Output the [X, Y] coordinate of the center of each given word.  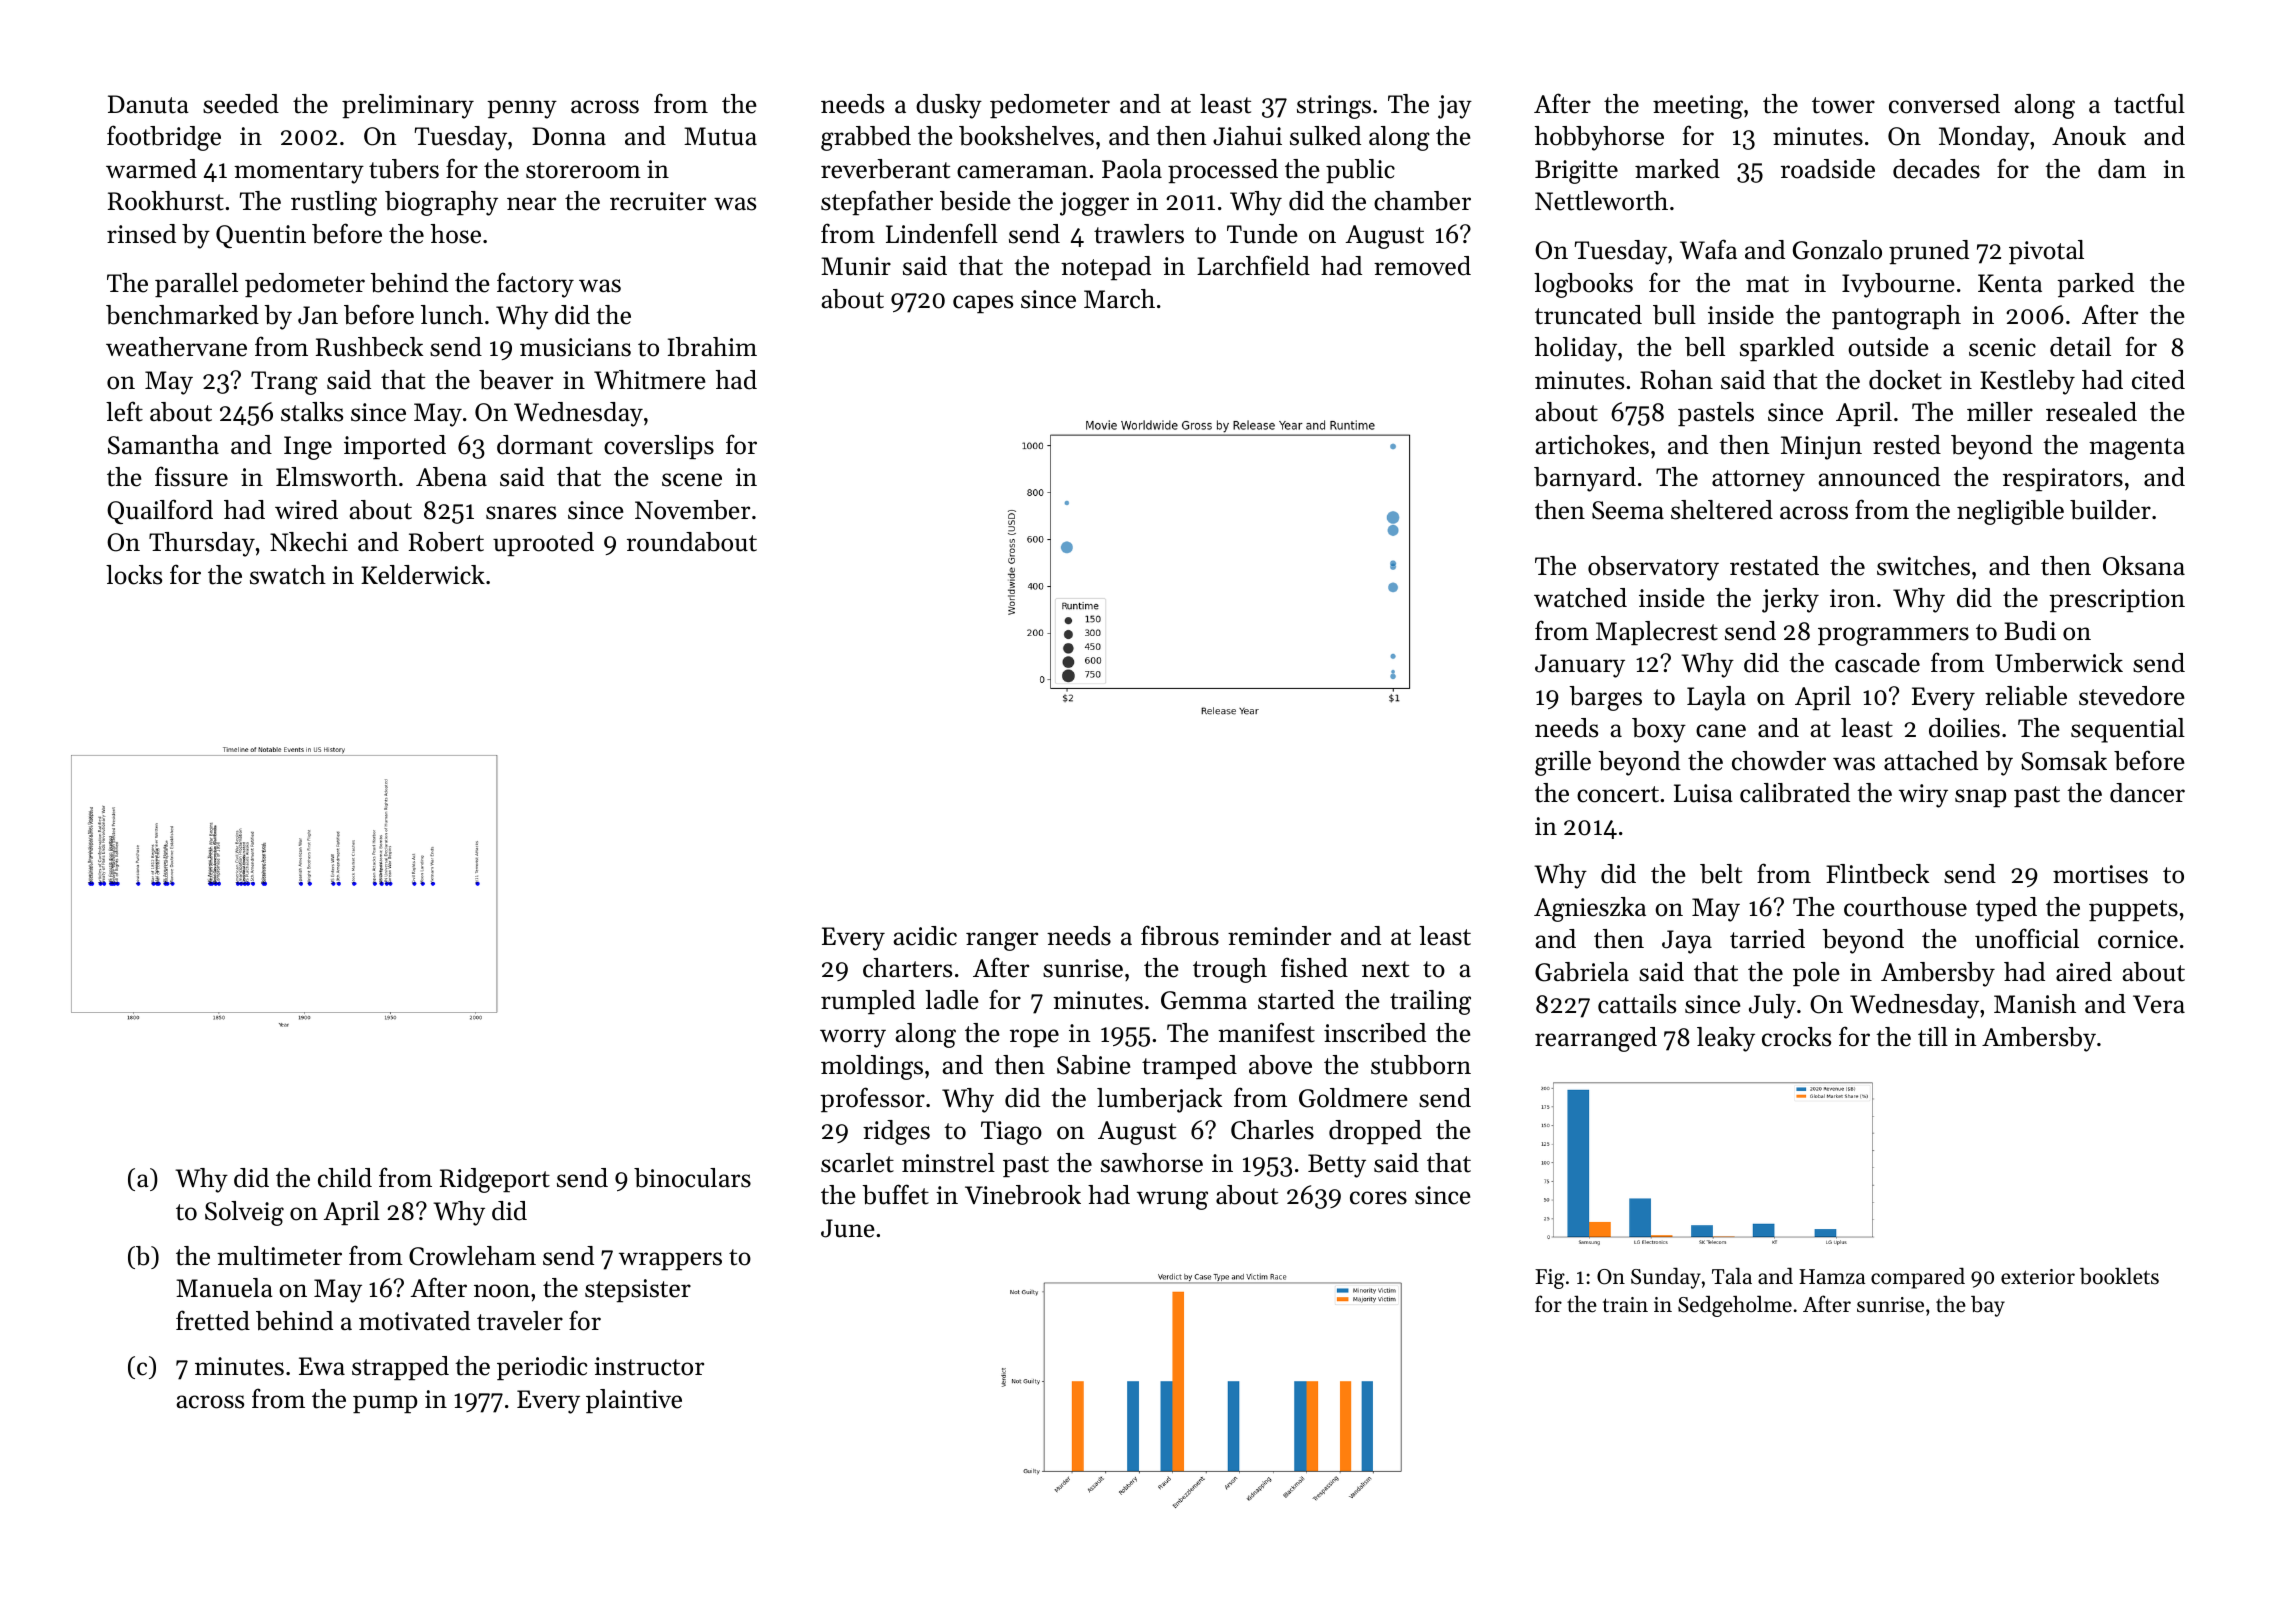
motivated [414, 1321]
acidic [925, 936]
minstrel [948, 1163]
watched [1580, 598]
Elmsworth [336, 477]
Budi [2030, 631]
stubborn [1421, 1065]
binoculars [692, 1178]
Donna [569, 136]
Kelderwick [423, 575]
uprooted [543, 544]
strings [1334, 107]
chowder [1779, 761]
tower [1843, 105]
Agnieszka [1590, 909]
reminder [1279, 936]
